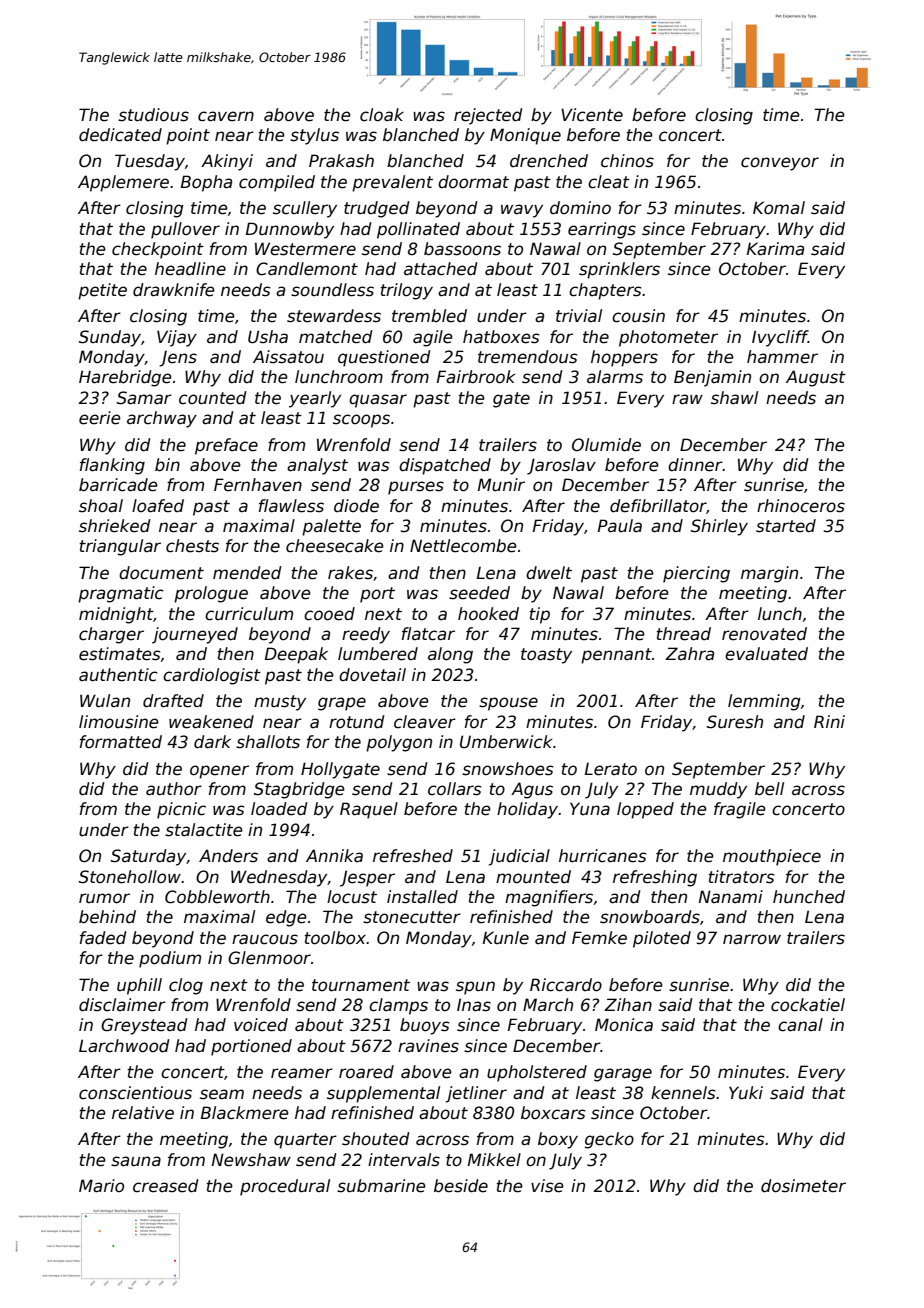 This image has width=924, height=1308. I want to click on Applemere, so click(123, 183).
